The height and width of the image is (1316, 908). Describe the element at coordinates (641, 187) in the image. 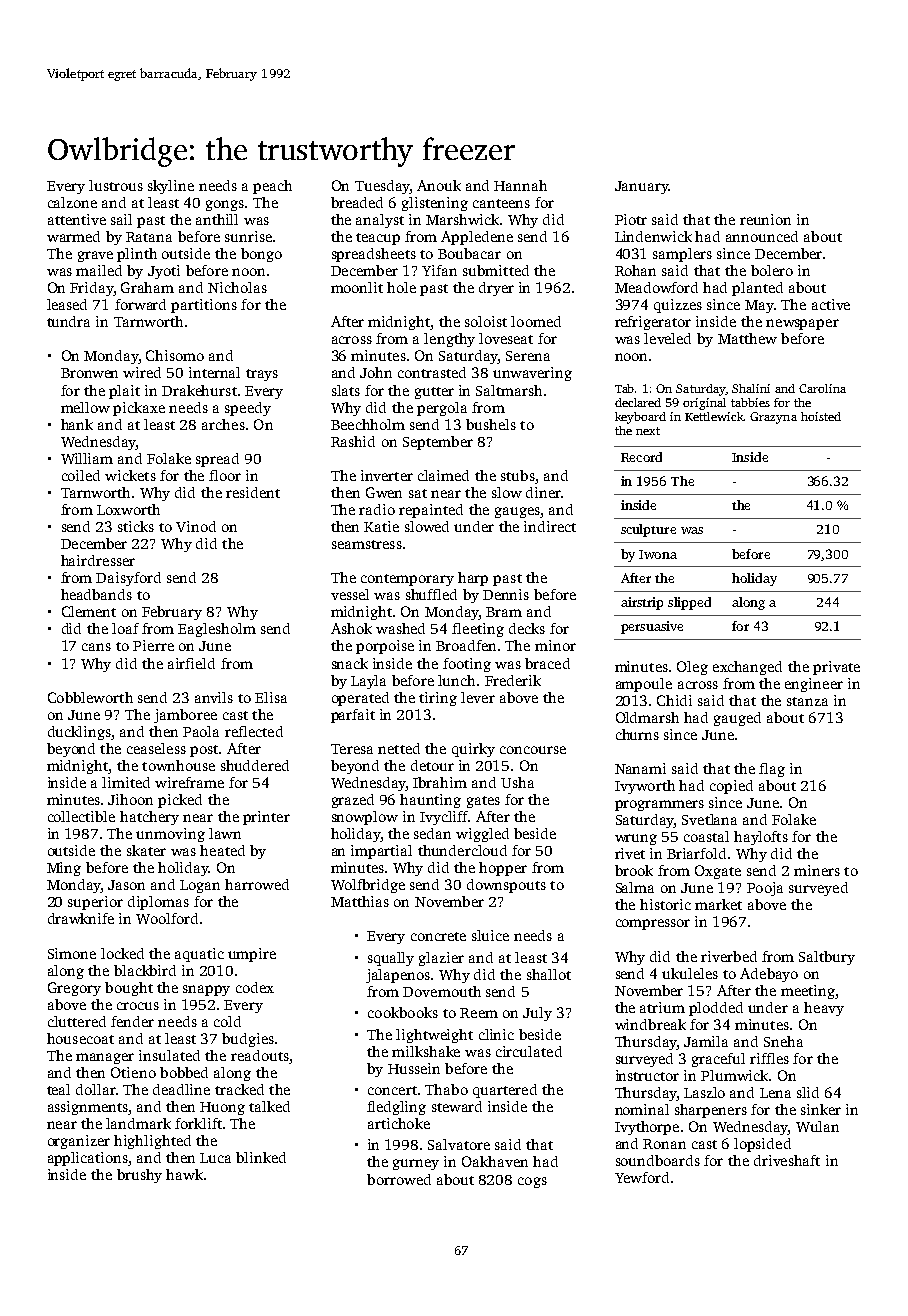

I see `January` at that location.
